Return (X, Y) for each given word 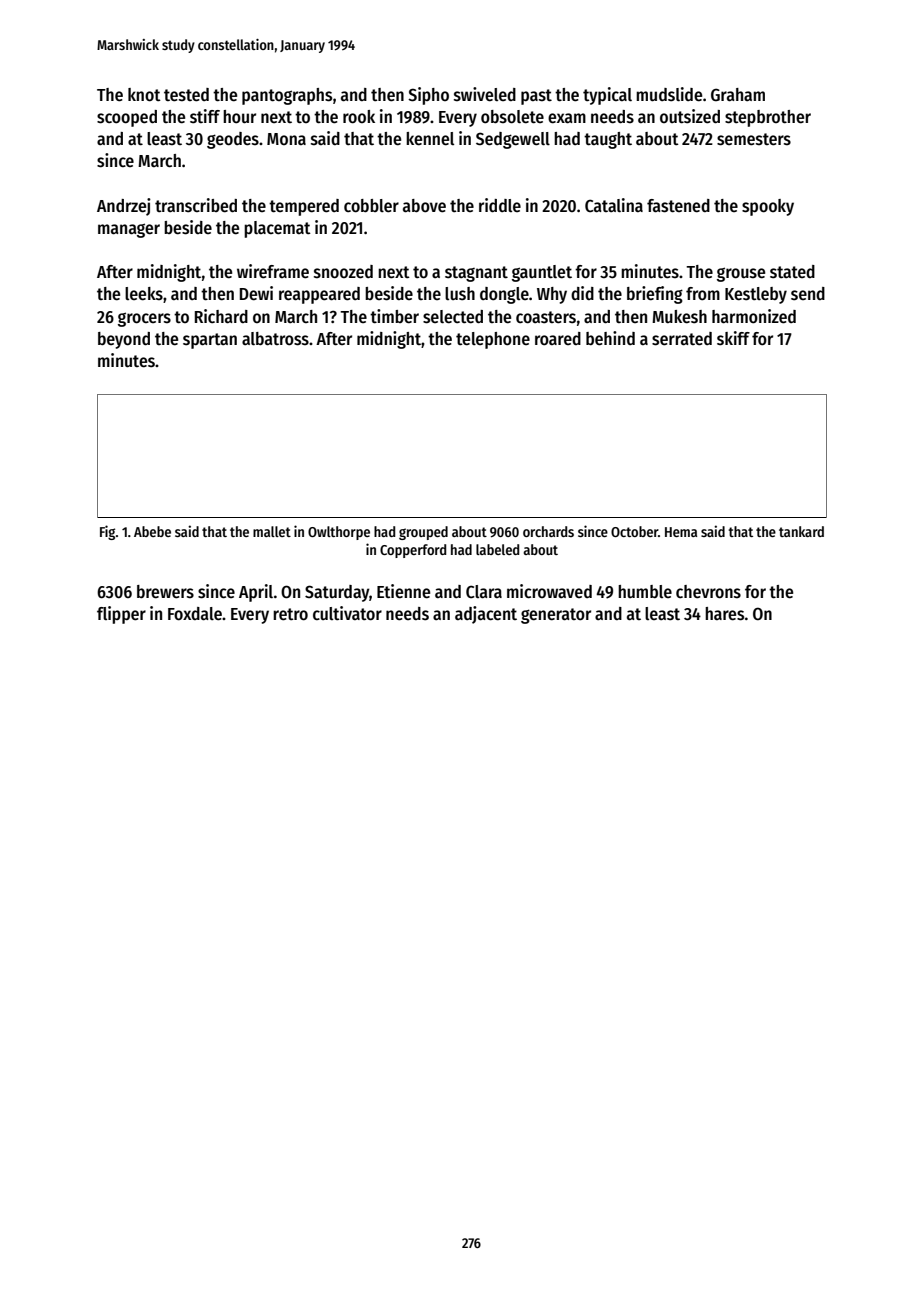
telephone (493, 340)
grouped (423, 533)
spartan (210, 341)
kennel (430, 139)
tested (186, 95)
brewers (165, 592)
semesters (754, 139)
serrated (682, 339)
